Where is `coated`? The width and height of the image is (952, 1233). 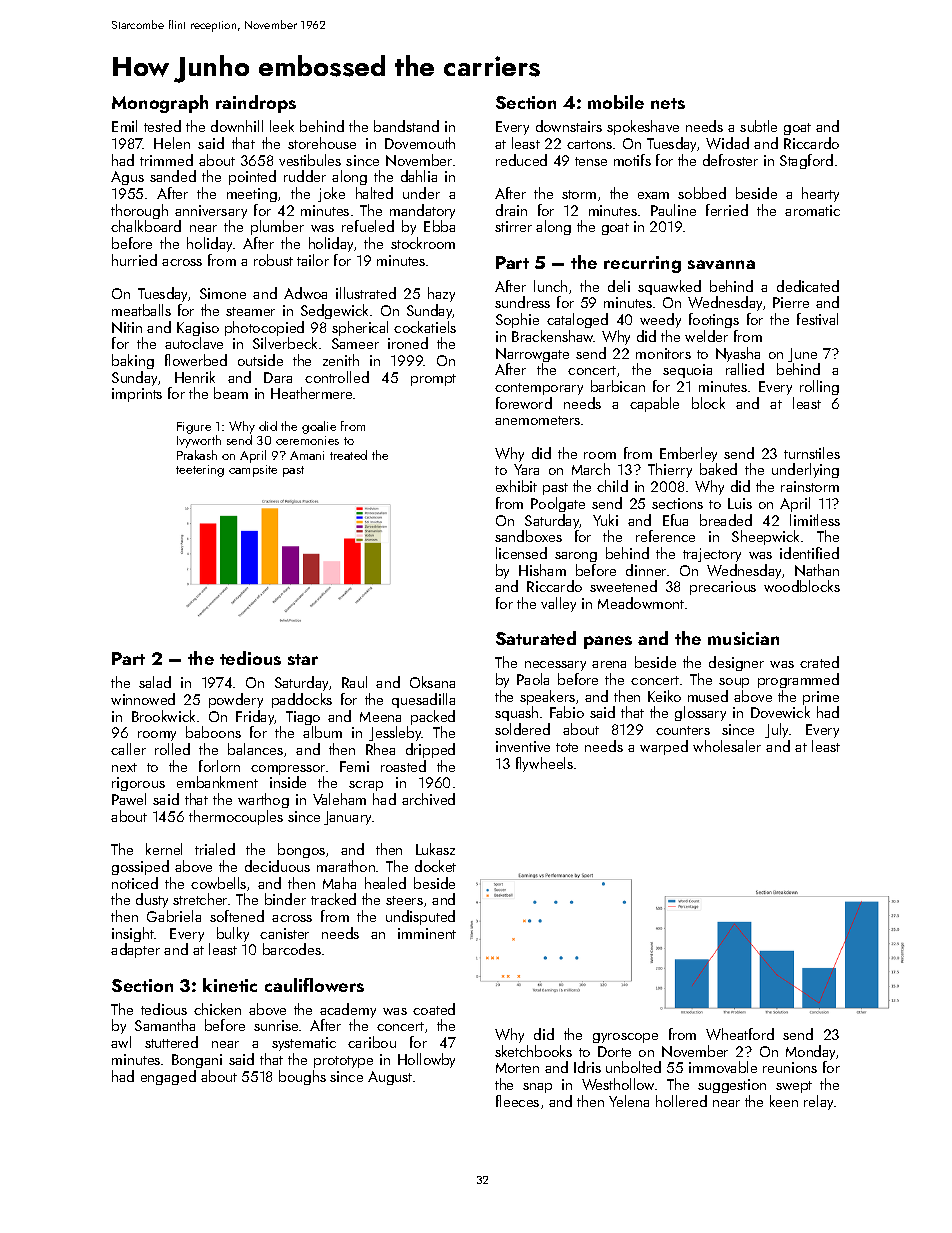 coated is located at coordinates (434, 1009).
